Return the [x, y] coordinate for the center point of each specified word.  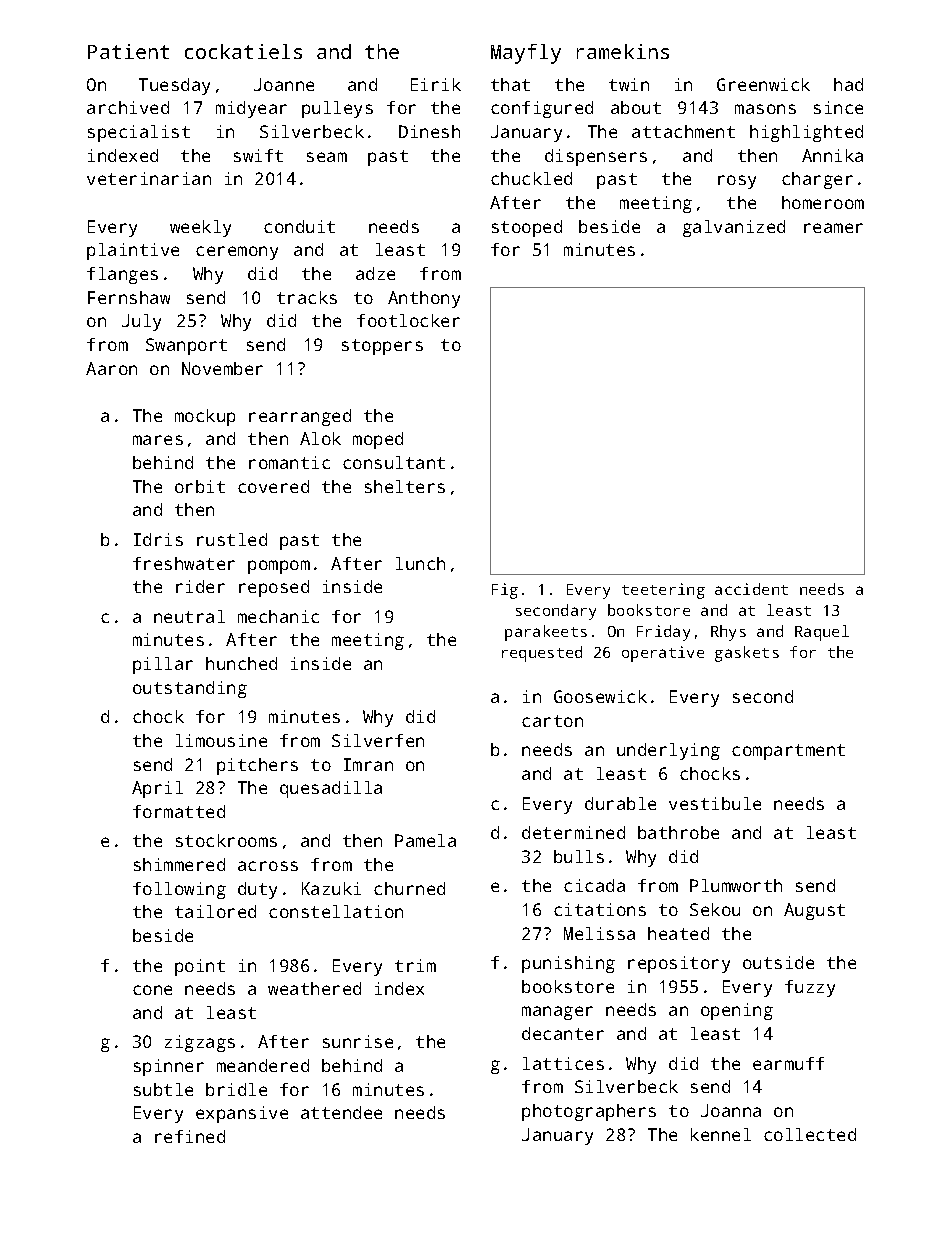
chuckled [531, 178]
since [838, 107]
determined [573, 832]
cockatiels [243, 51]
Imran [368, 764]
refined [190, 1136]
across [268, 866]
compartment [788, 752]
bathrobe [678, 832]
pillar [163, 665]
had [848, 84]
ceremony [237, 253]
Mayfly [526, 54]
